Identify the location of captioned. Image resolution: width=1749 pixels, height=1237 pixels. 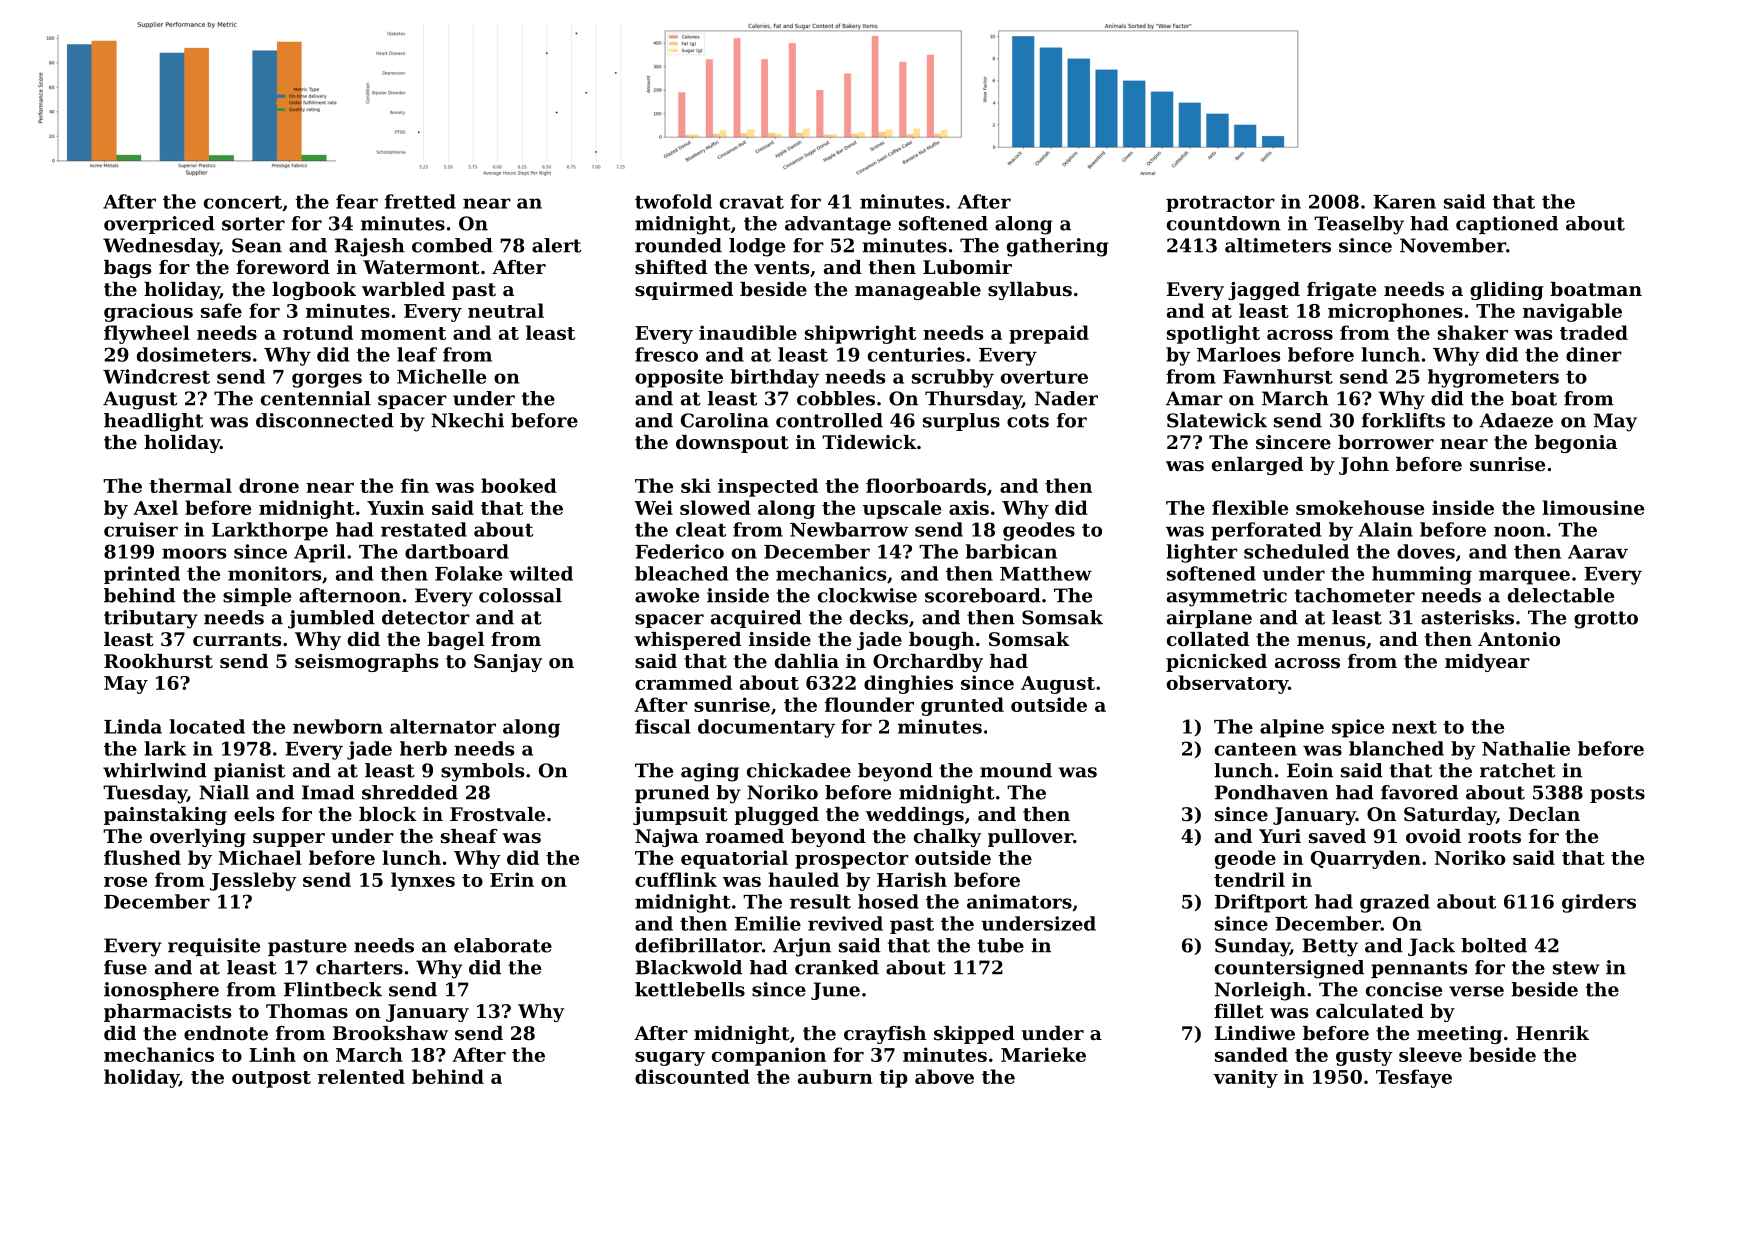
(1507, 225).
